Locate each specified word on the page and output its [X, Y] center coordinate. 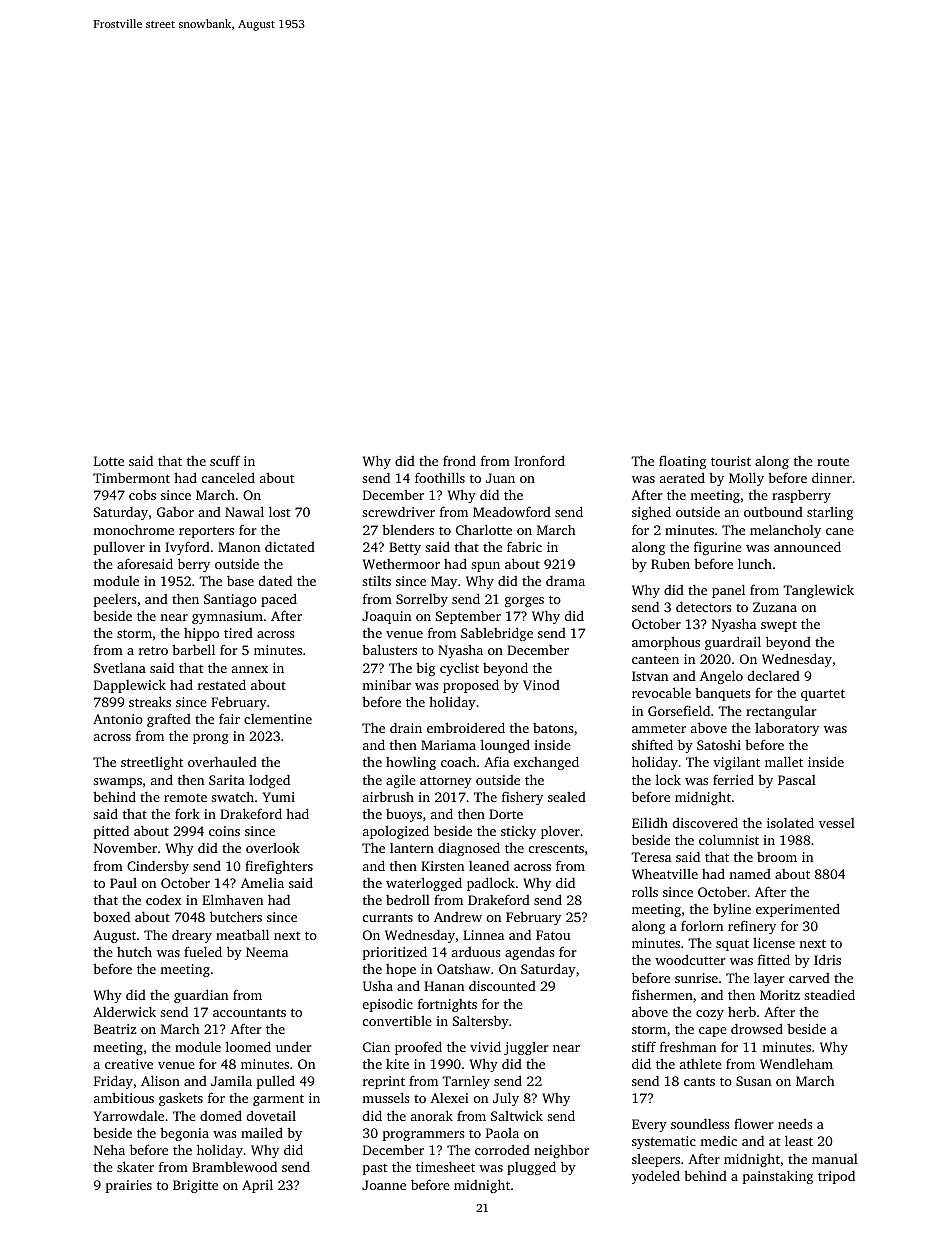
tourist [731, 461]
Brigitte [195, 1186]
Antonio [118, 719]
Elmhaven [232, 899]
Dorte [506, 814]
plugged [531, 1168]
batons [553, 728]
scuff [225, 460]
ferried [733, 779]
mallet [784, 761]
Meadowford [512, 511]
